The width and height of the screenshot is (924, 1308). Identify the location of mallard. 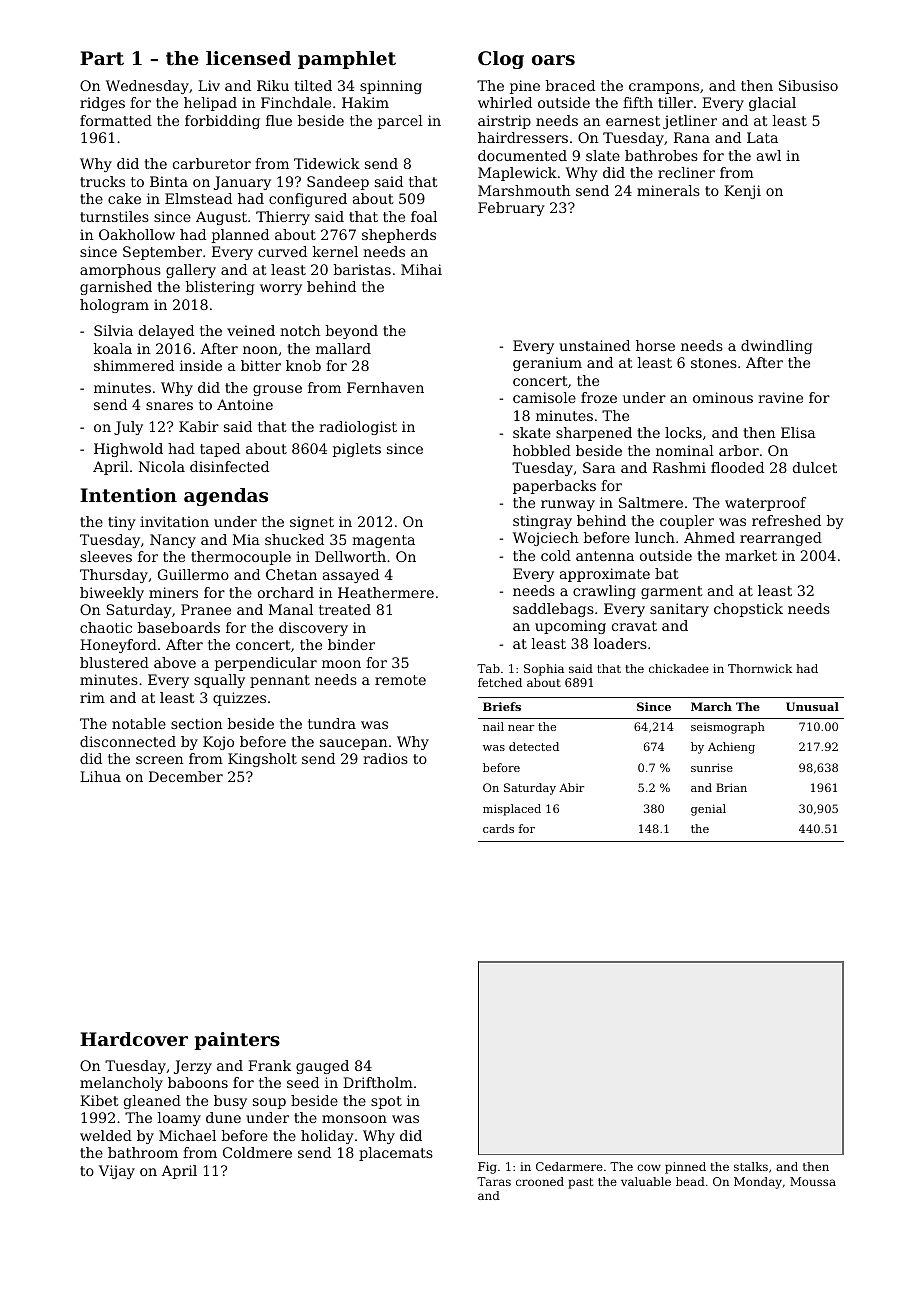
(343, 348).
